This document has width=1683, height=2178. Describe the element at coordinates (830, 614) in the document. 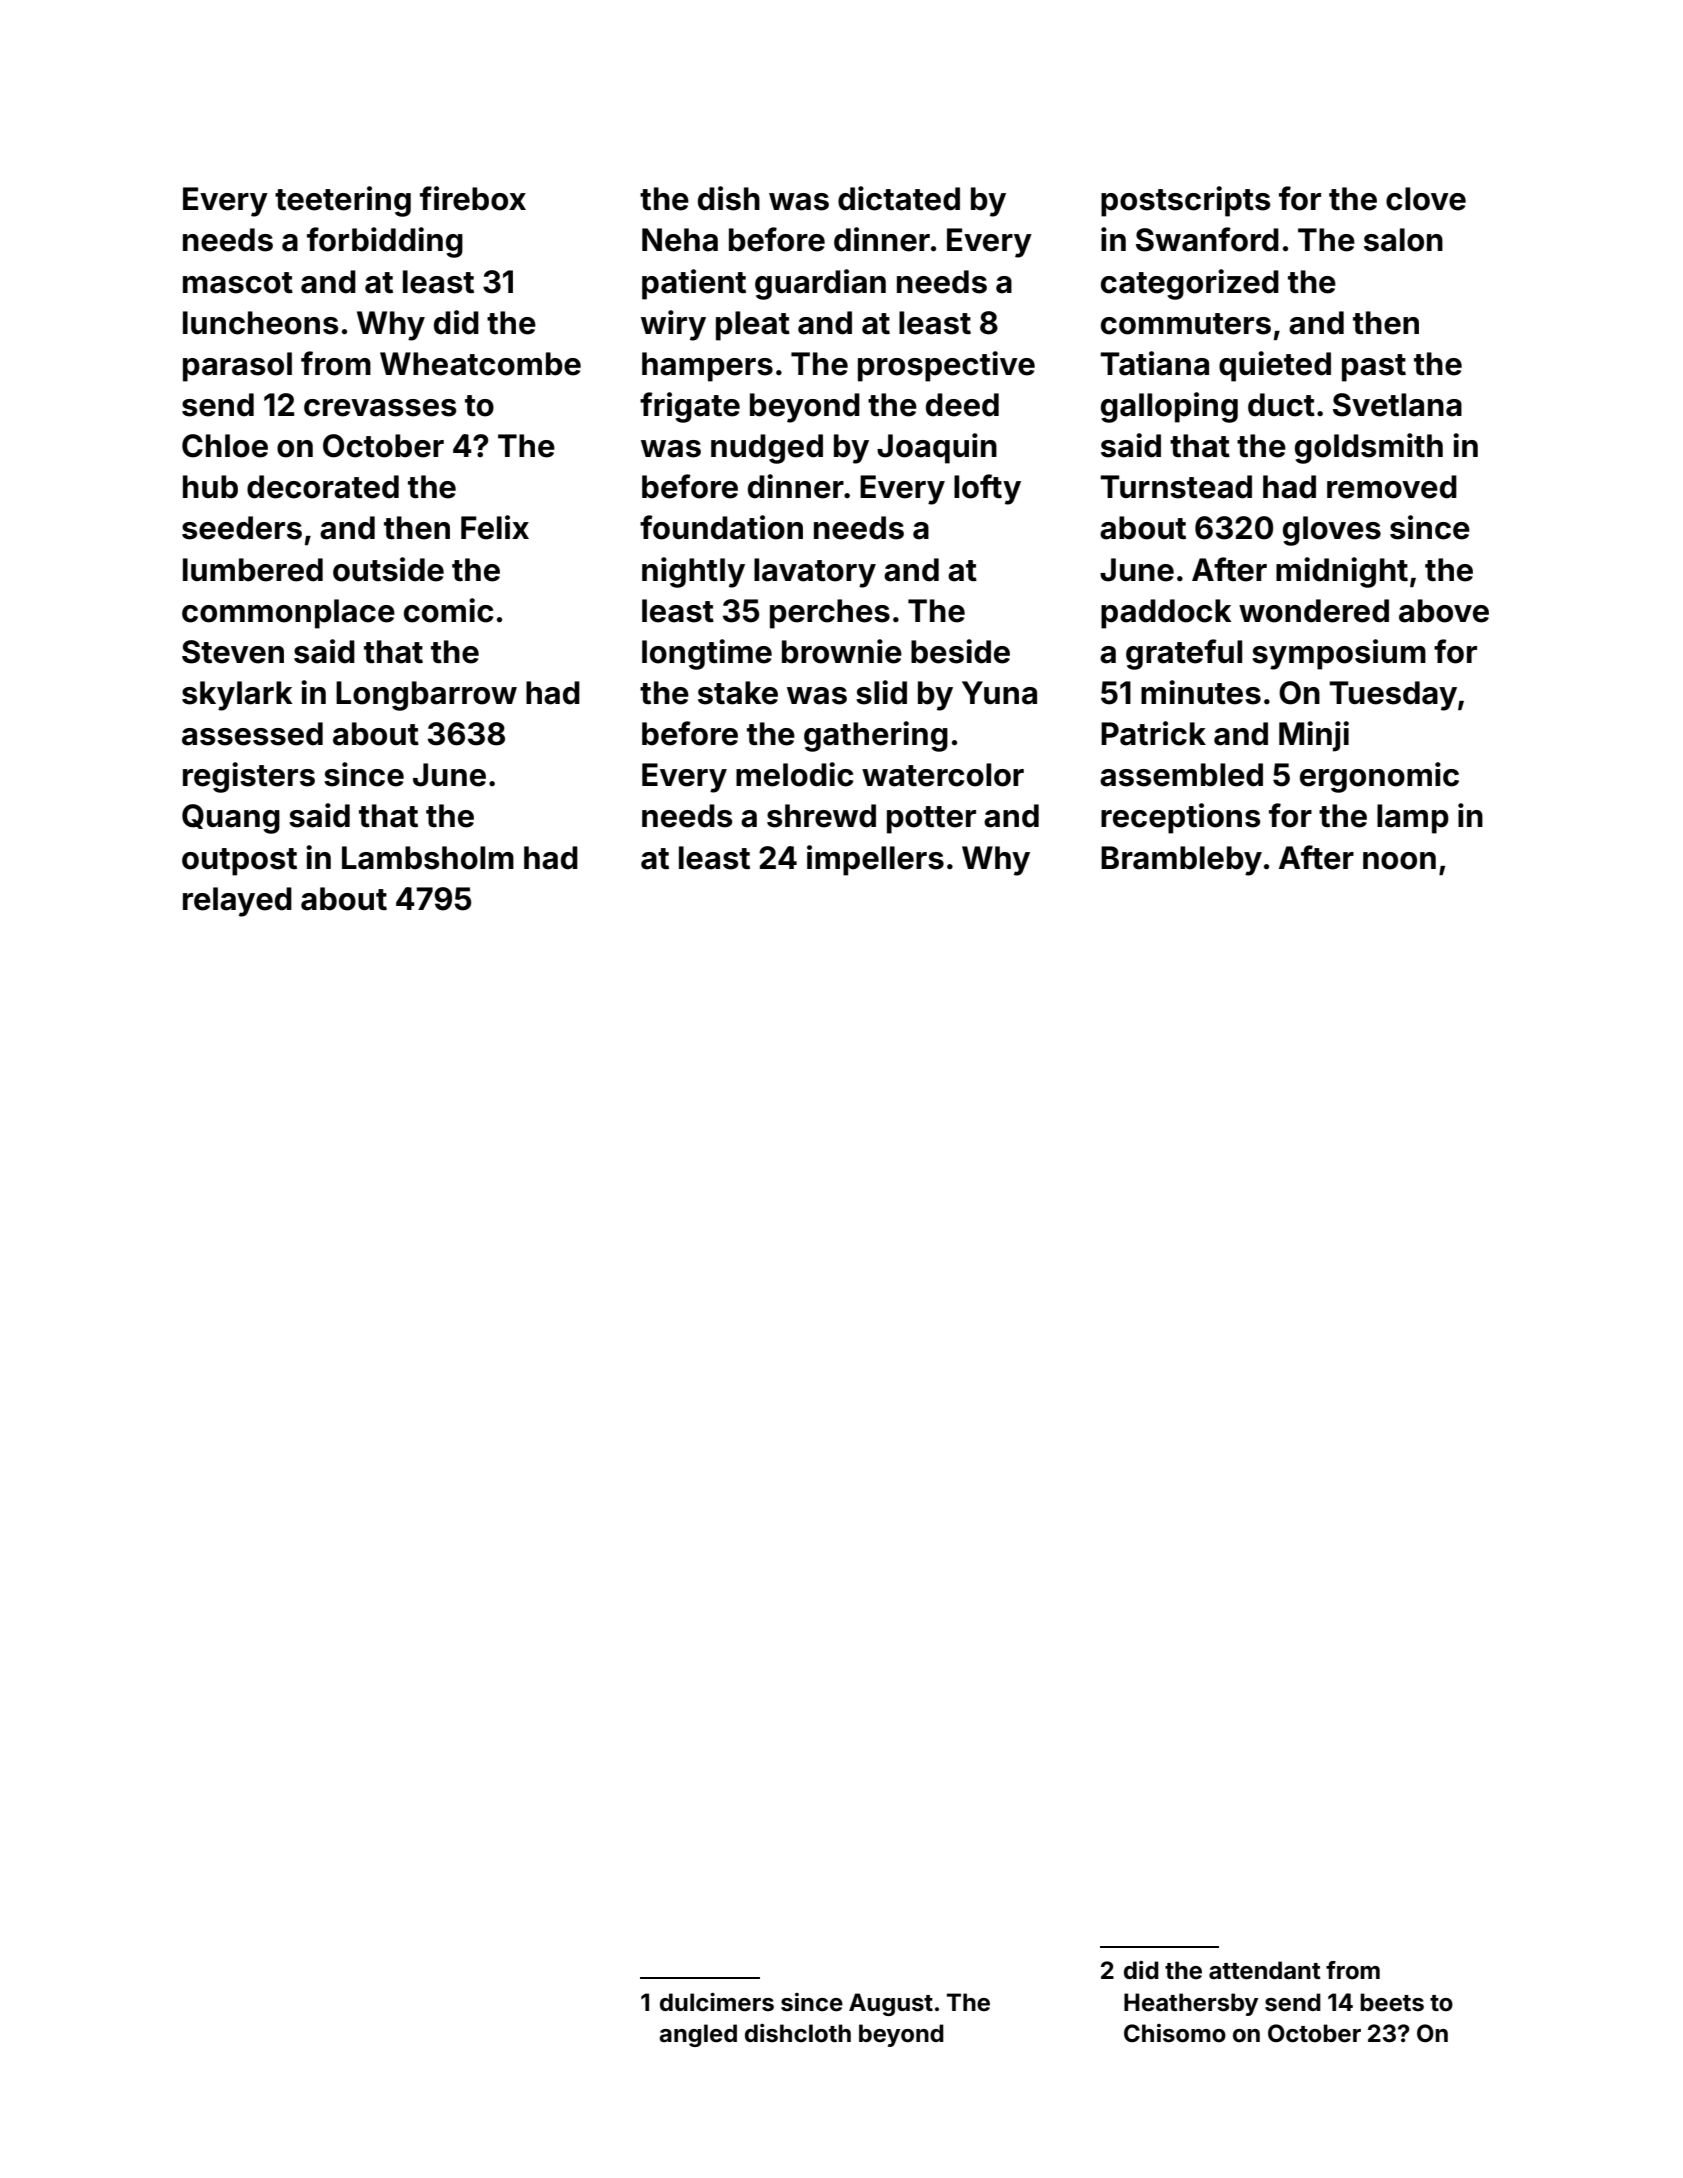

I see `perches` at that location.
